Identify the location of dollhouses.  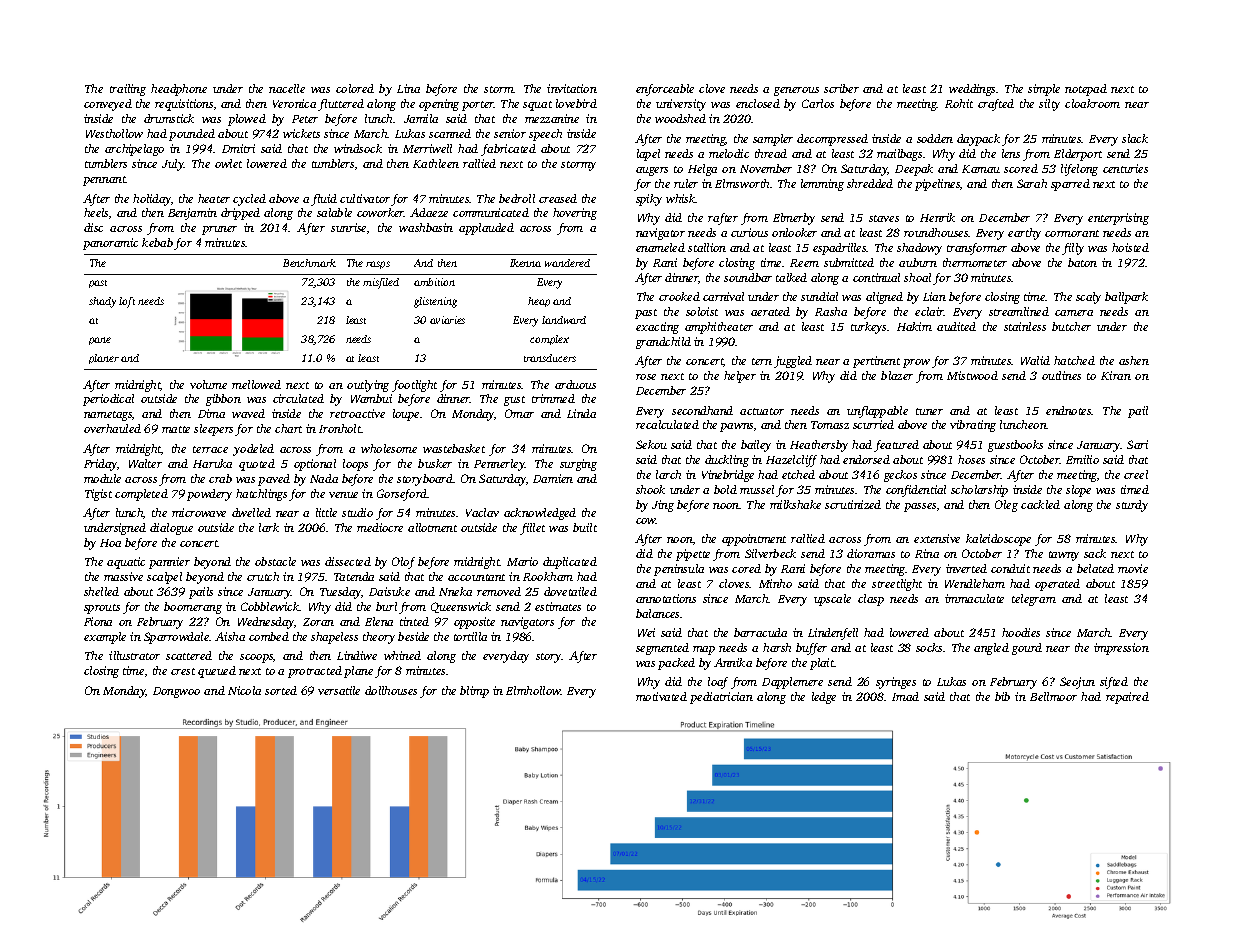
(391, 690).
